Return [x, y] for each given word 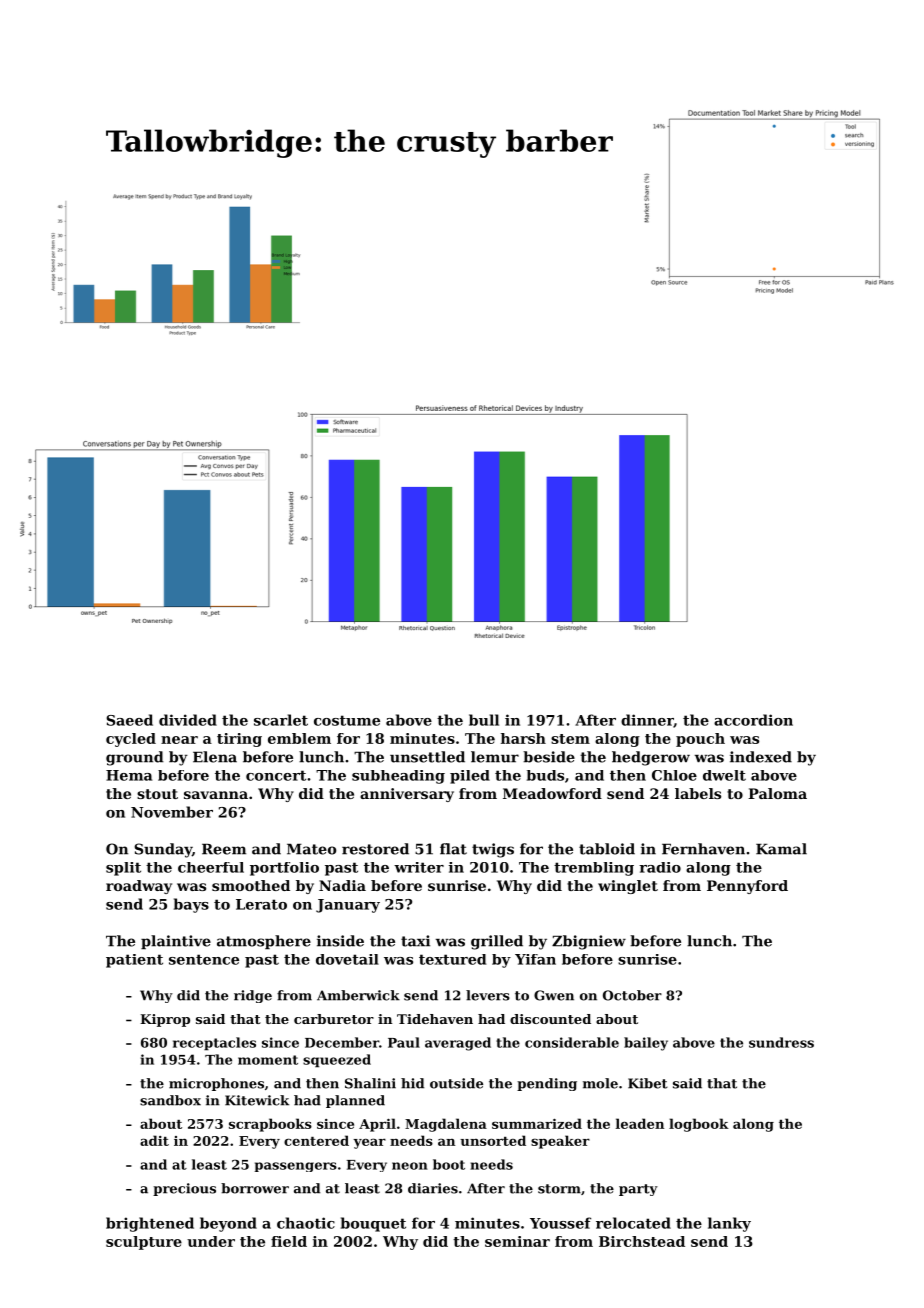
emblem [299, 738]
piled [470, 777]
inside [340, 941]
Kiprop [165, 1020]
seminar [517, 1241]
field [289, 1241]
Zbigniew [589, 942]
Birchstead [642, 1241]
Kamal [781, 849]
